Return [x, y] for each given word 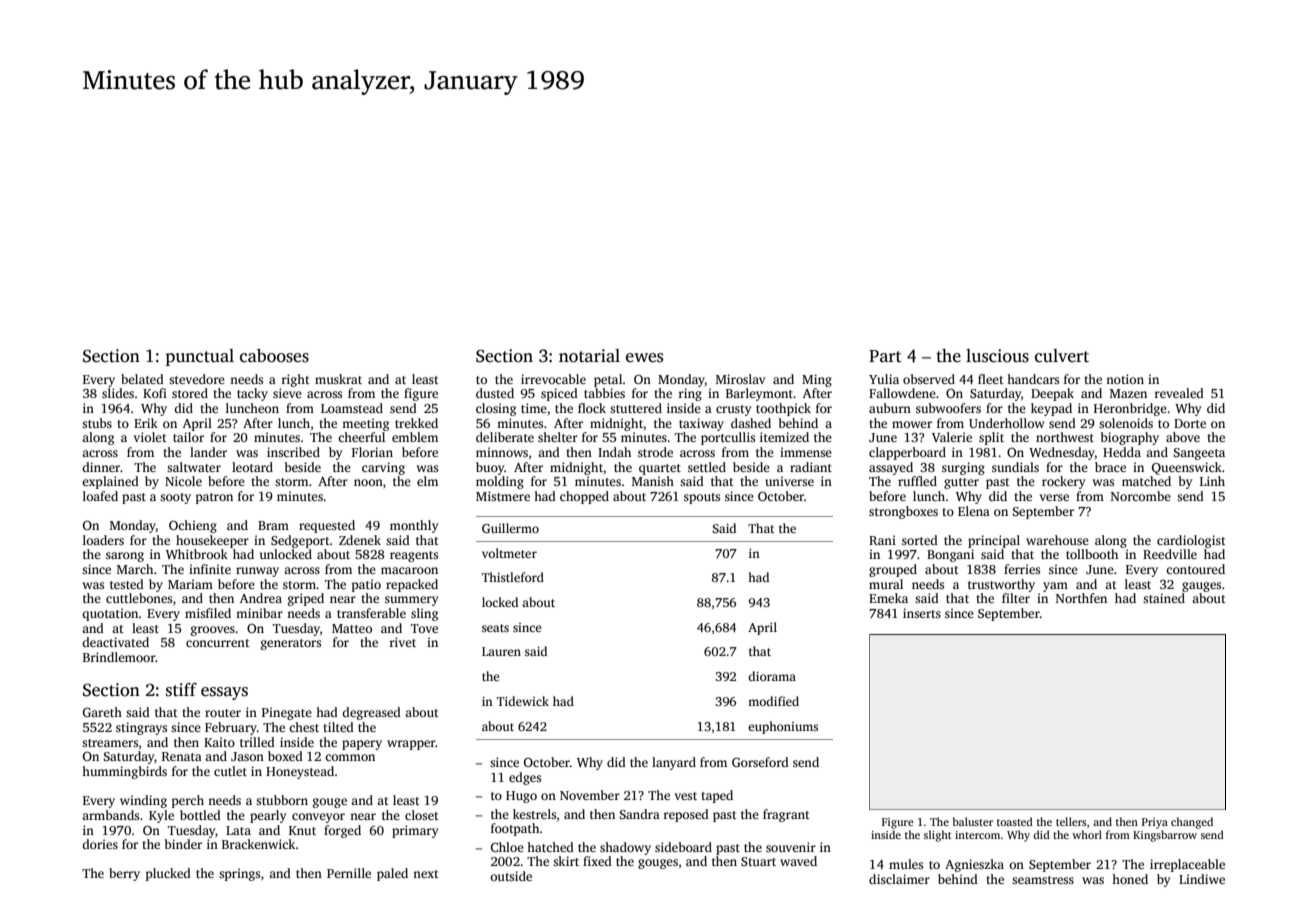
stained [1164, 598]
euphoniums [783, 727]
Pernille [349, 873]
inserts [922, 613]
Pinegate [287, 713]
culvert [1062, 356]
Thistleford [513, 577]
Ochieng [193, 526]
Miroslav [740, 379]
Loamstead [352, 408]
